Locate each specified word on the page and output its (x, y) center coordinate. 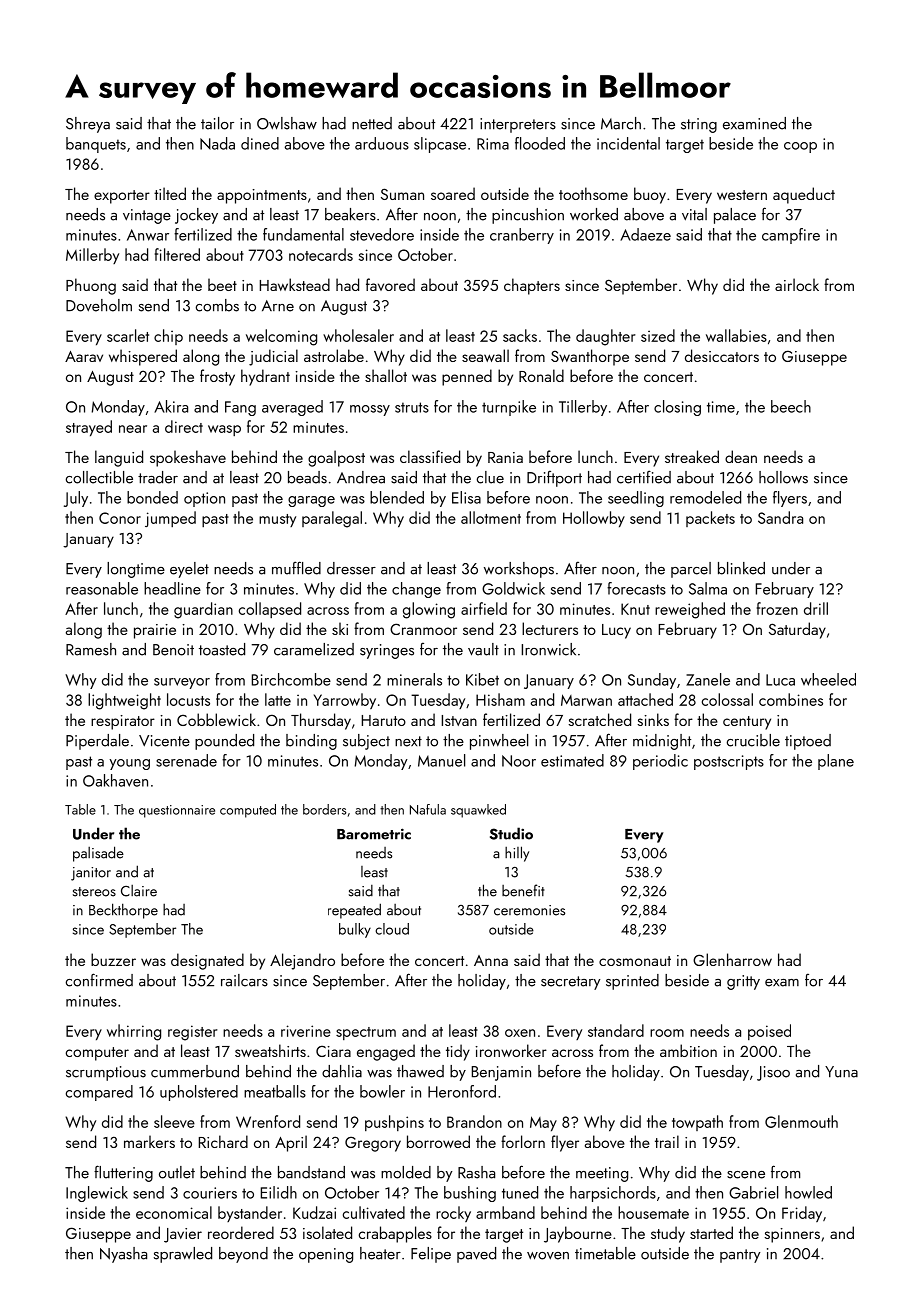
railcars (244, 980)
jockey (196, 216)
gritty (743, 982)
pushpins (394, 1123)
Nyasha (123, 1255)
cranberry (522, 236)
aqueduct (804, 195)
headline (172, 588)
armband (505, 1212)
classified (430, 456)
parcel (691, 570)
